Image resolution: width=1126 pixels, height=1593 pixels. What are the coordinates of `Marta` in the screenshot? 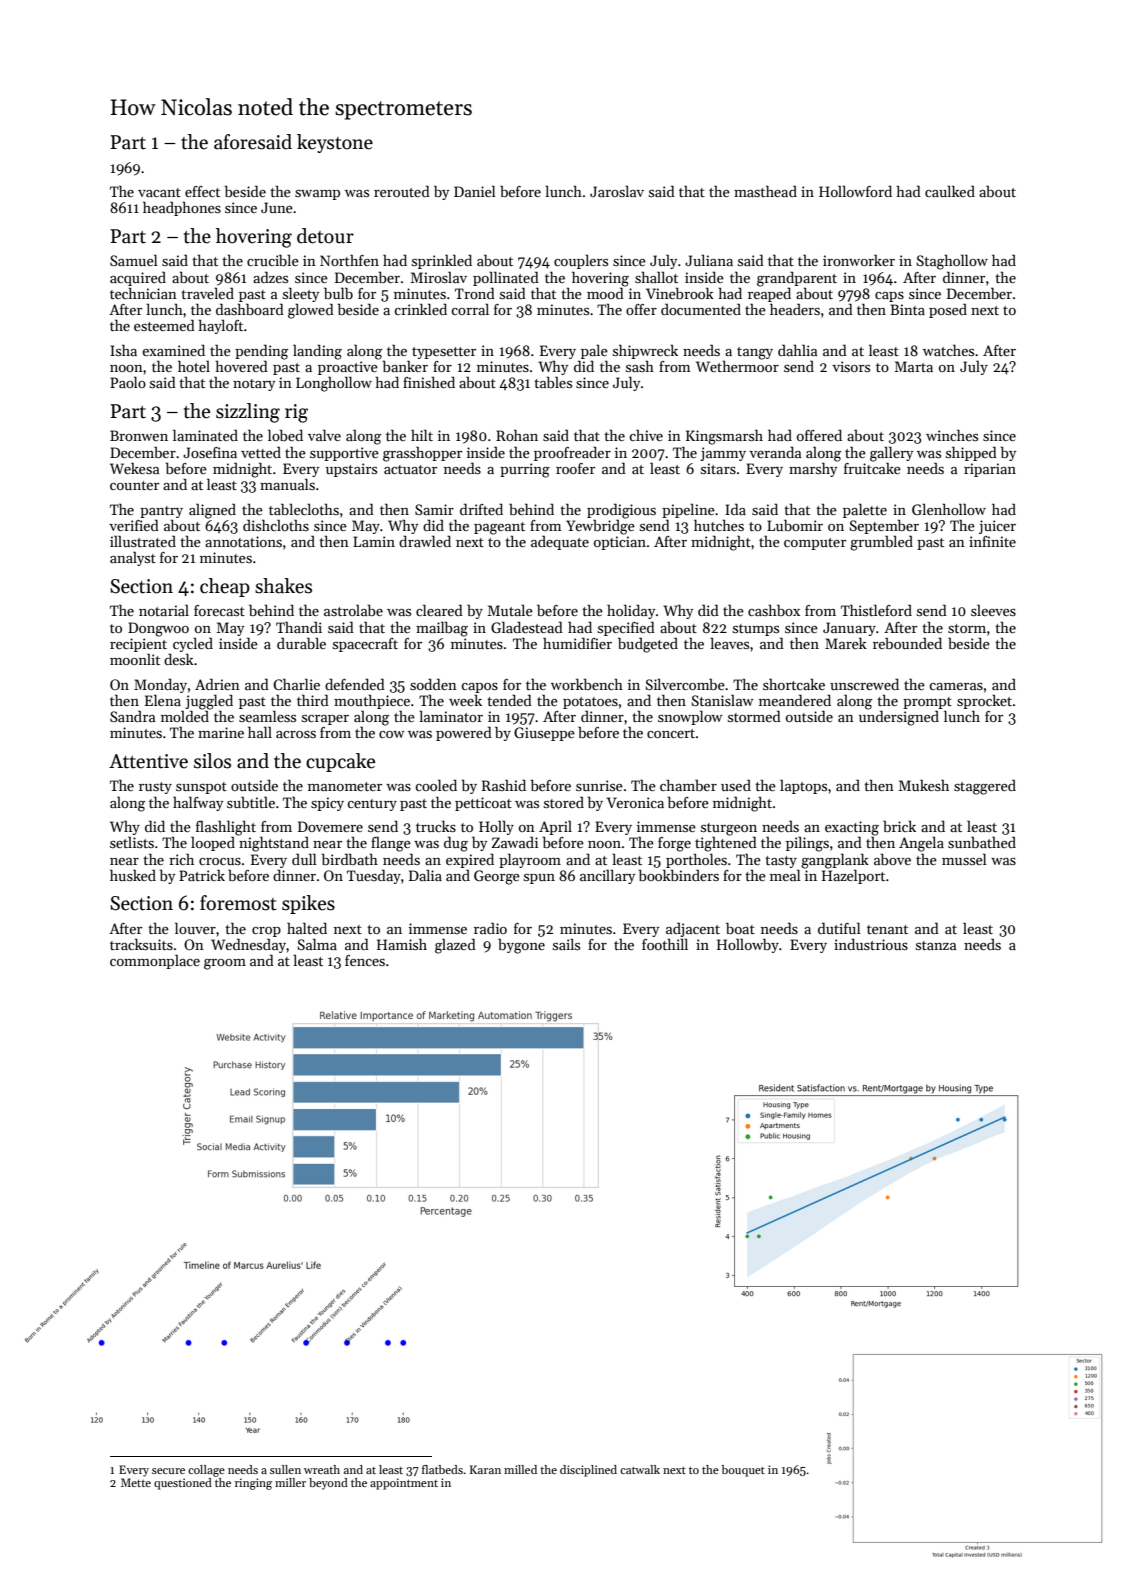 It's located at (914, 366).
